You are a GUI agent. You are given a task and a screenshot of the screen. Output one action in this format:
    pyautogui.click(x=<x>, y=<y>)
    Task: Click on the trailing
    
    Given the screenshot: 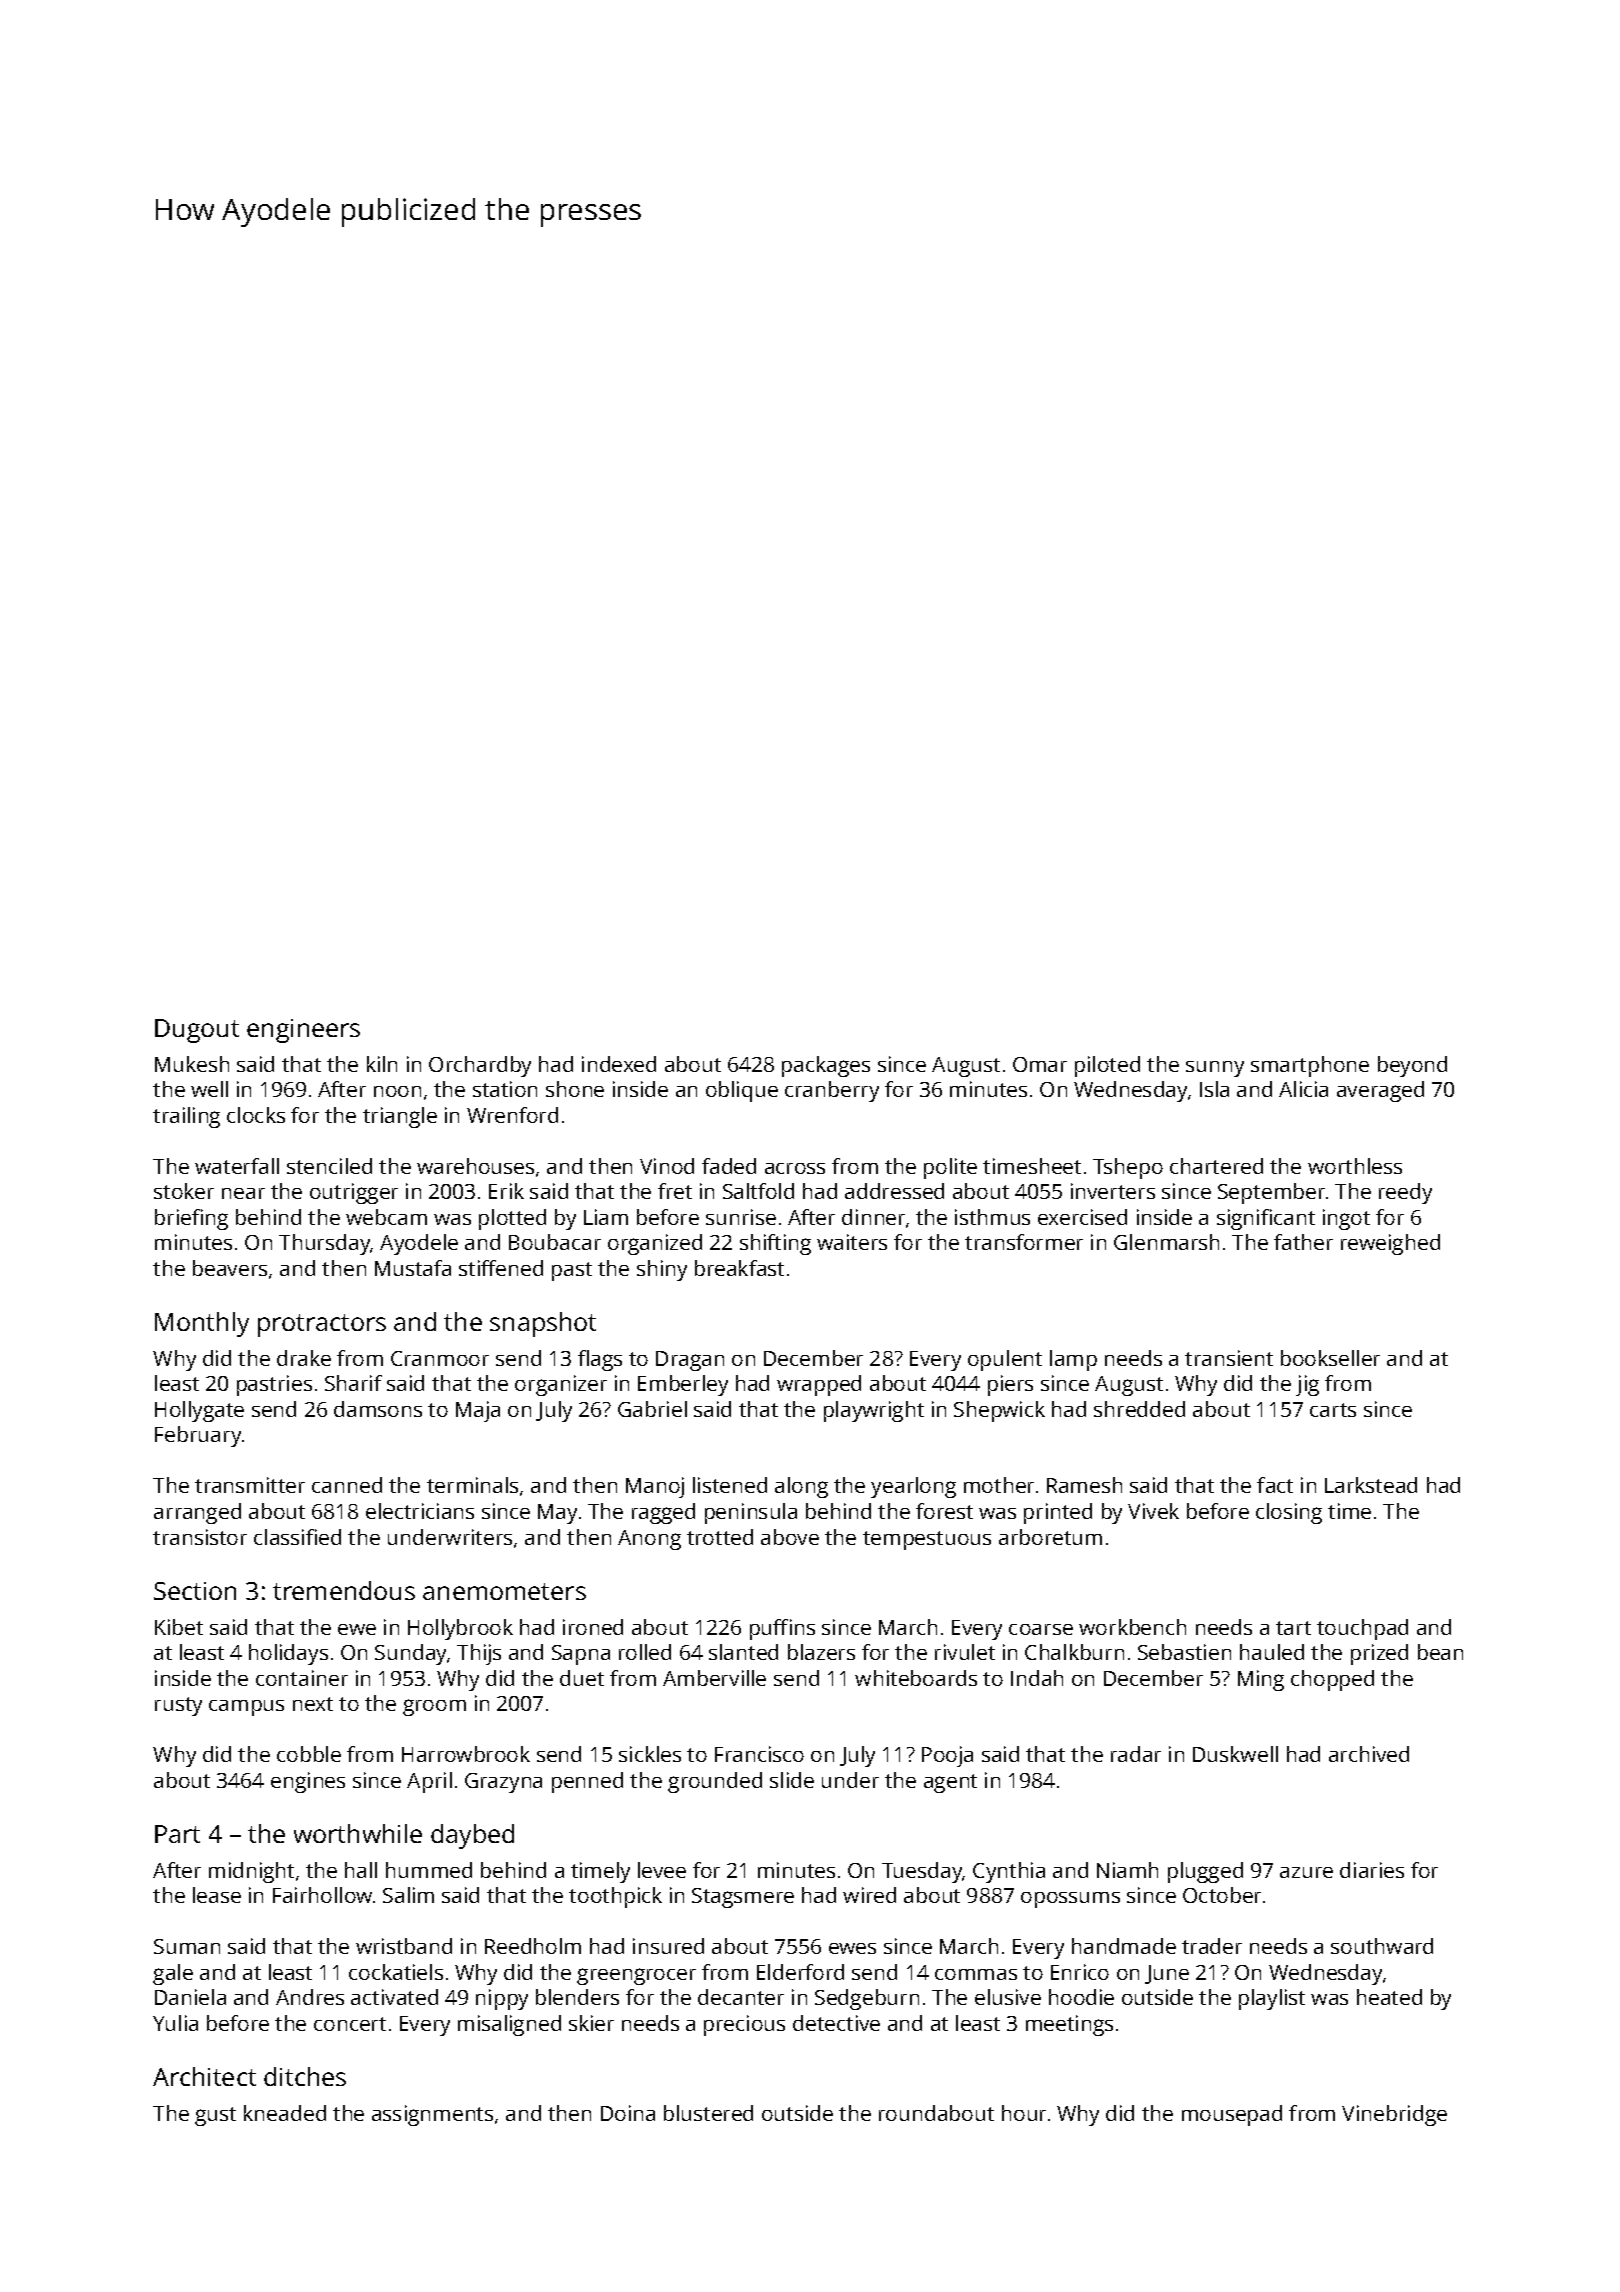 What is the action you would take?
    pyautogui.click(x=186, y=1117)
